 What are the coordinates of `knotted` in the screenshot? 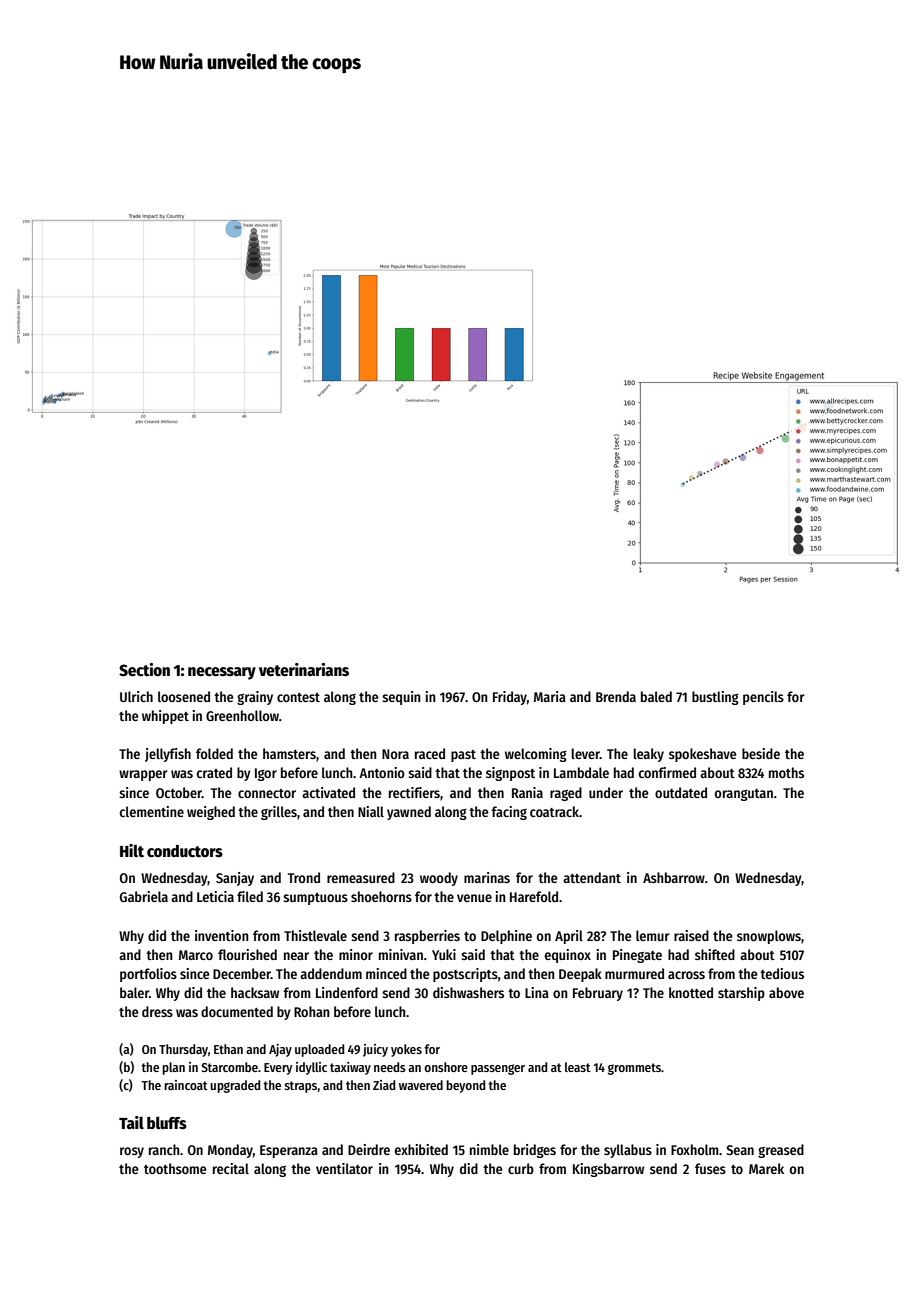 It's located at (691, 992).
